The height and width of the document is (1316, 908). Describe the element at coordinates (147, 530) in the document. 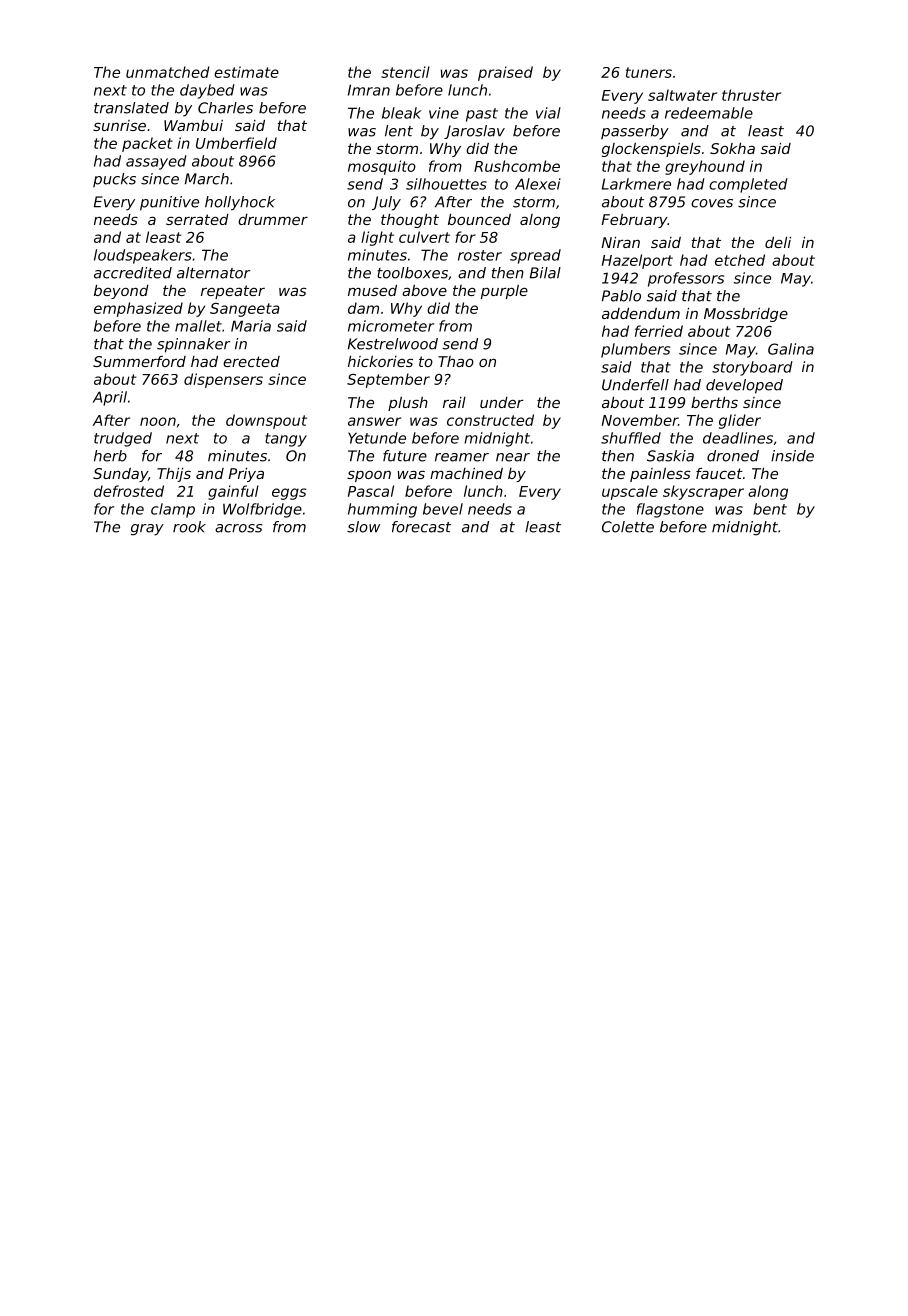

I see `gray` at that location.
